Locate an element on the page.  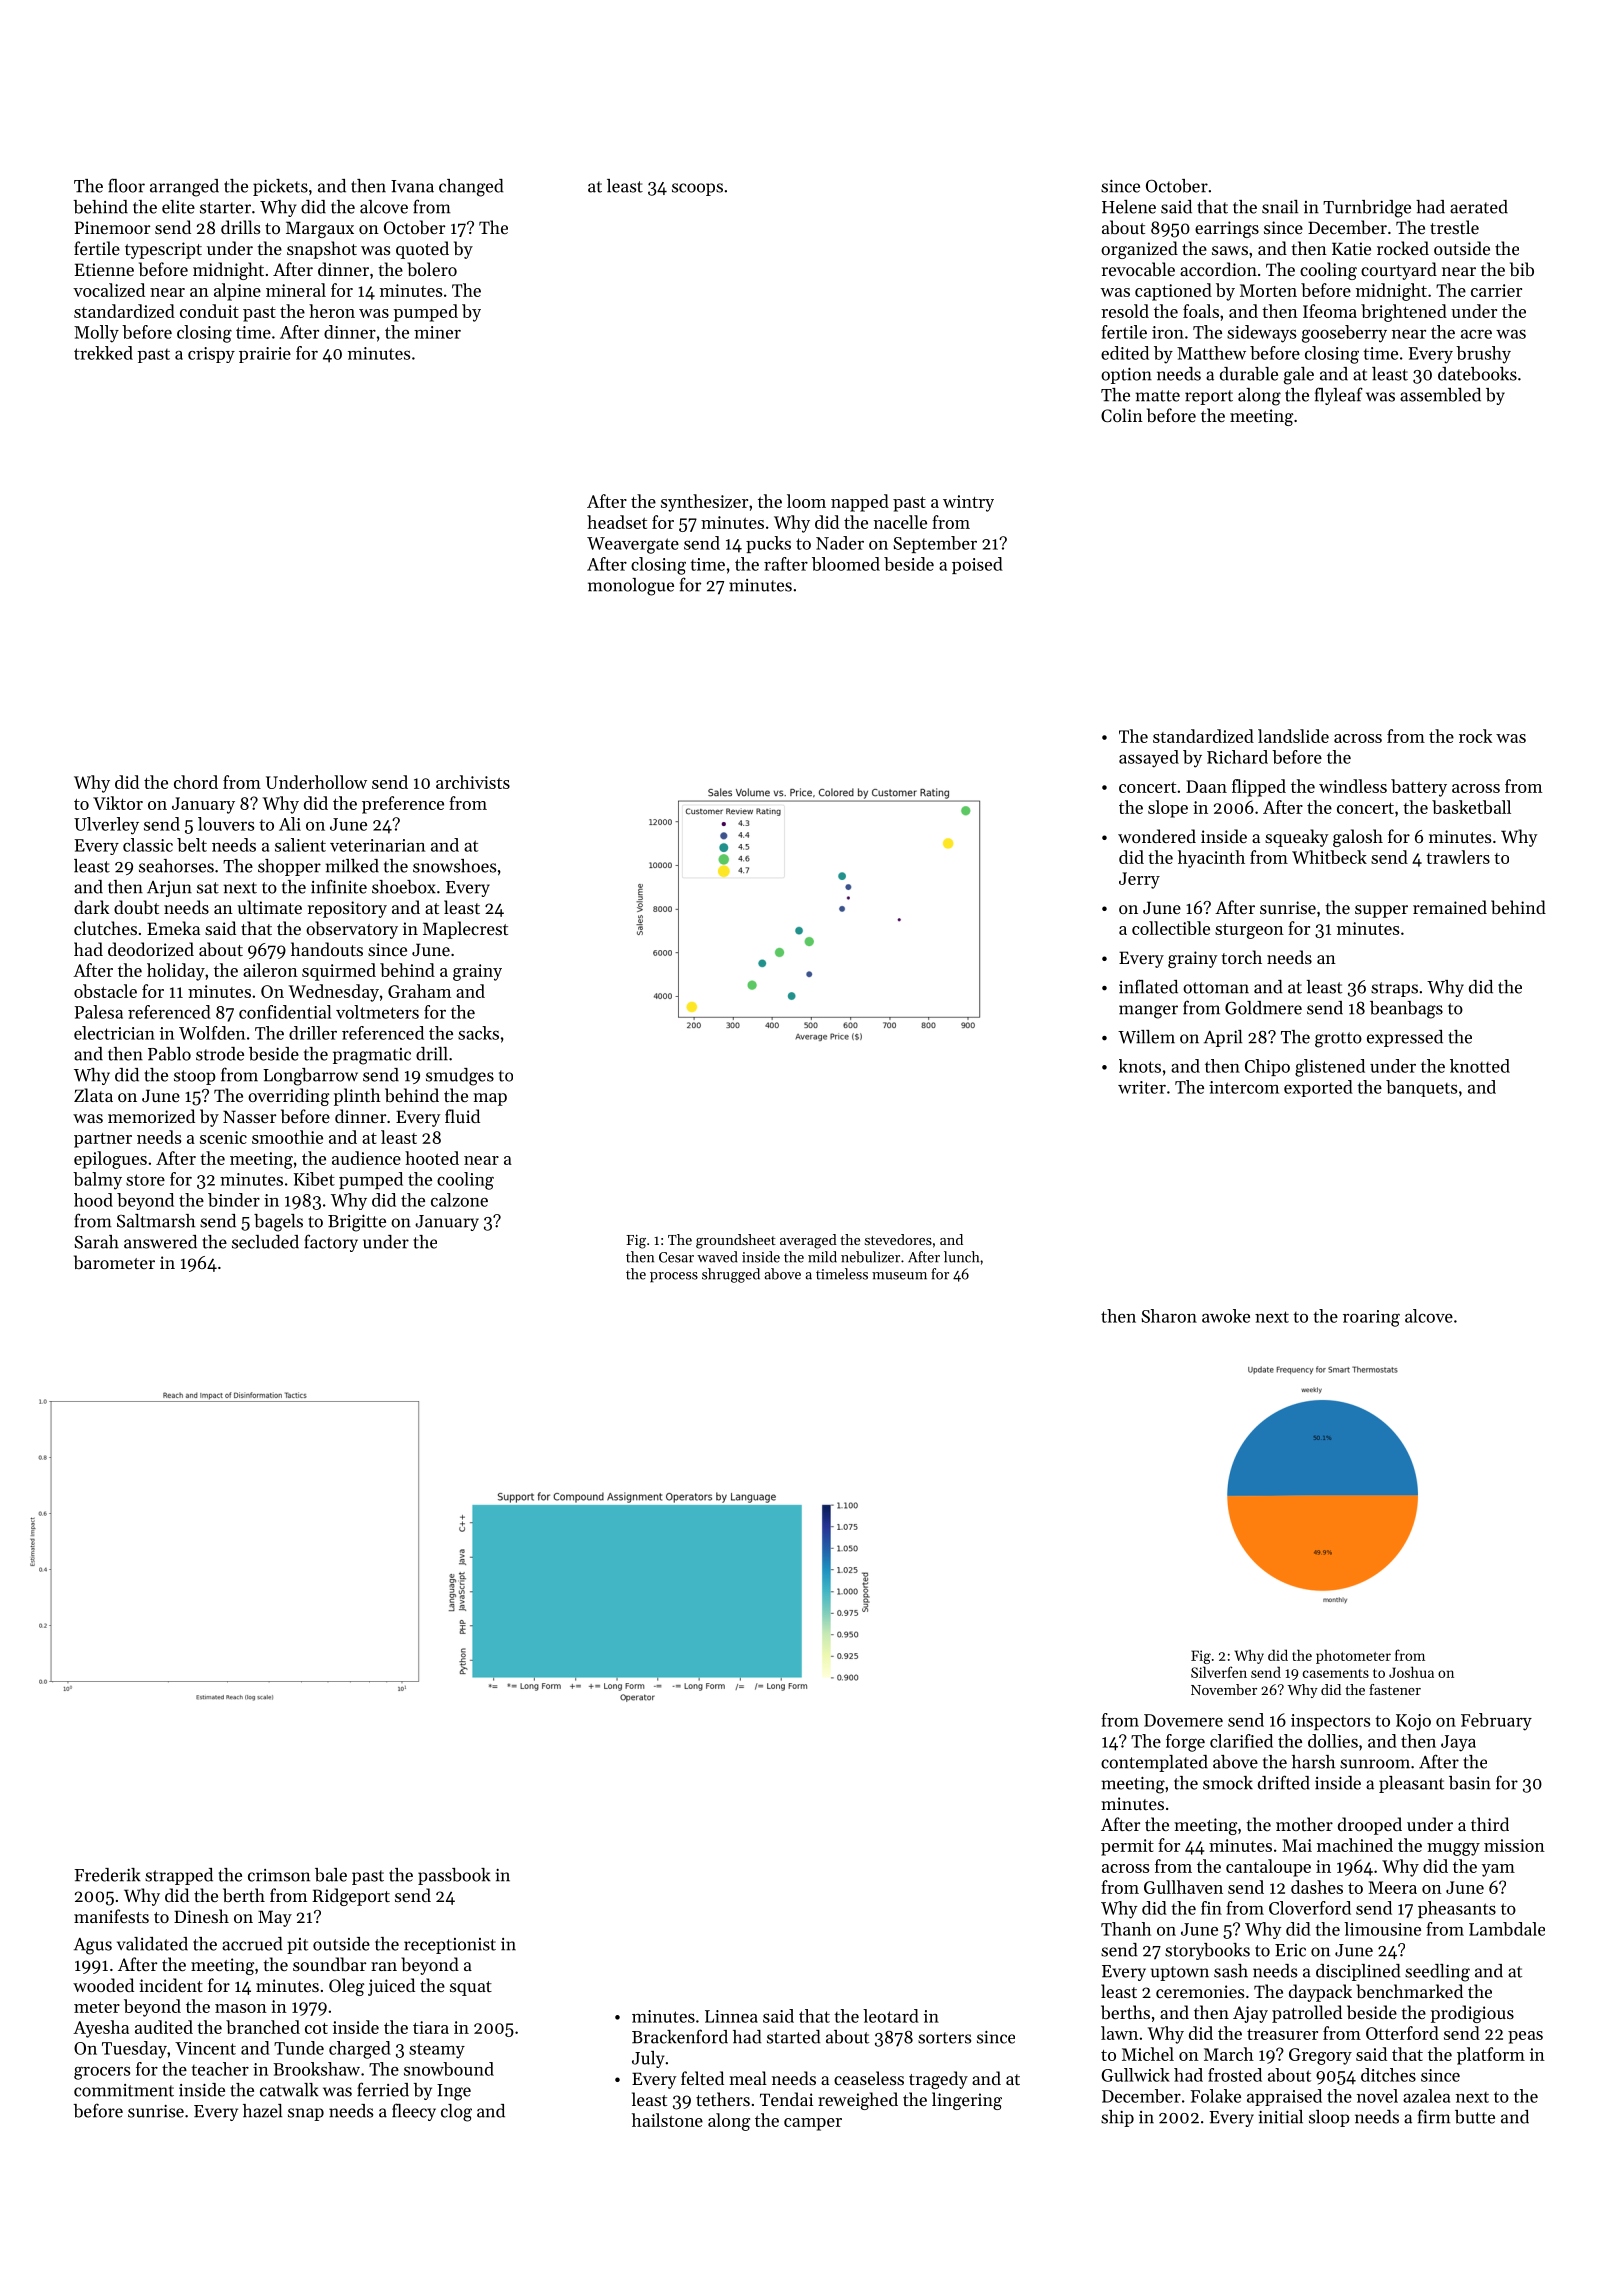
datebooks is located at coordinates (1477, 374).
